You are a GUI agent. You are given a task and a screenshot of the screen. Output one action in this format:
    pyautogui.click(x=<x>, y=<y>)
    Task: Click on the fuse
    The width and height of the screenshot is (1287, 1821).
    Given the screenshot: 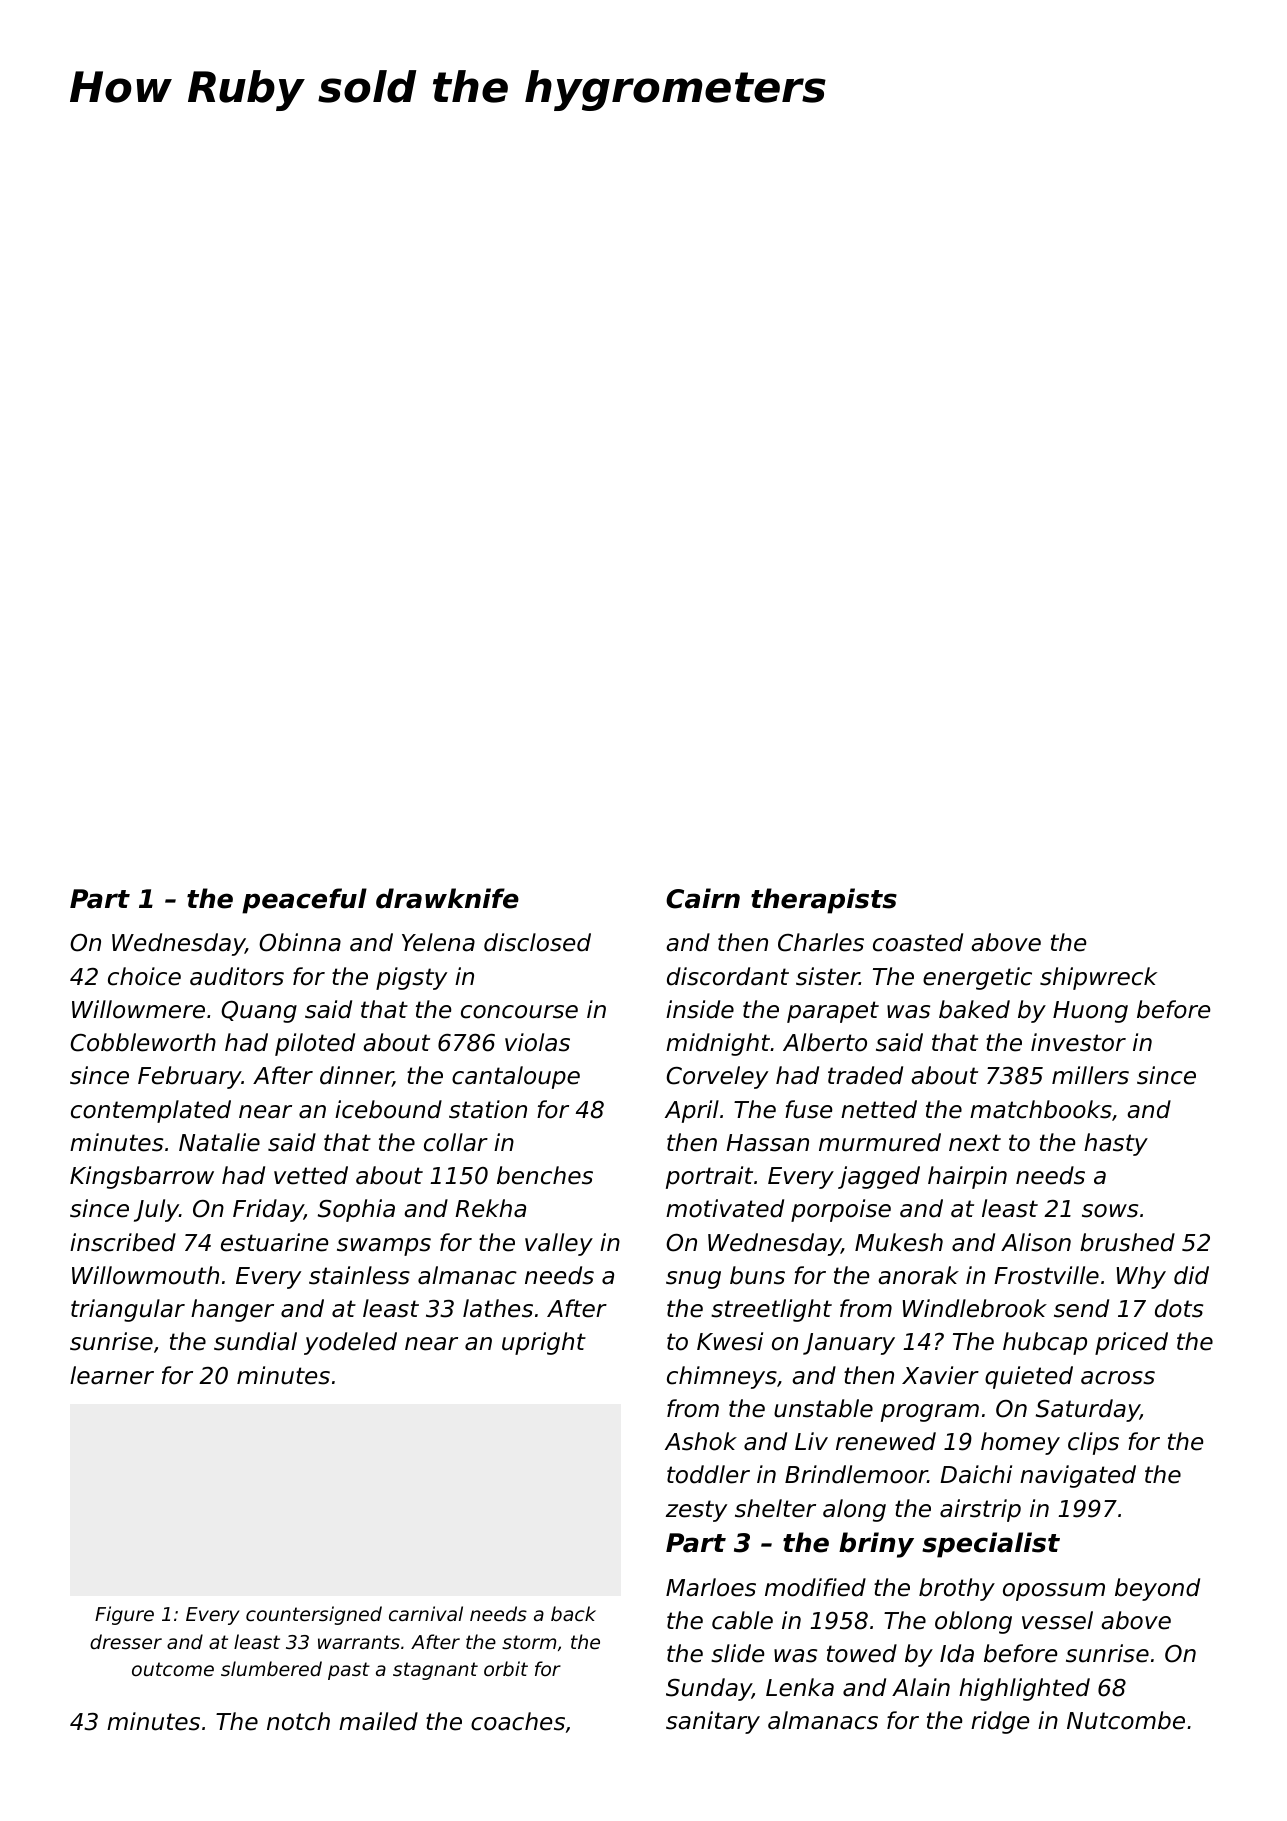 What is the action you would take?
    pyautogui.click(x=808, y=1109)
